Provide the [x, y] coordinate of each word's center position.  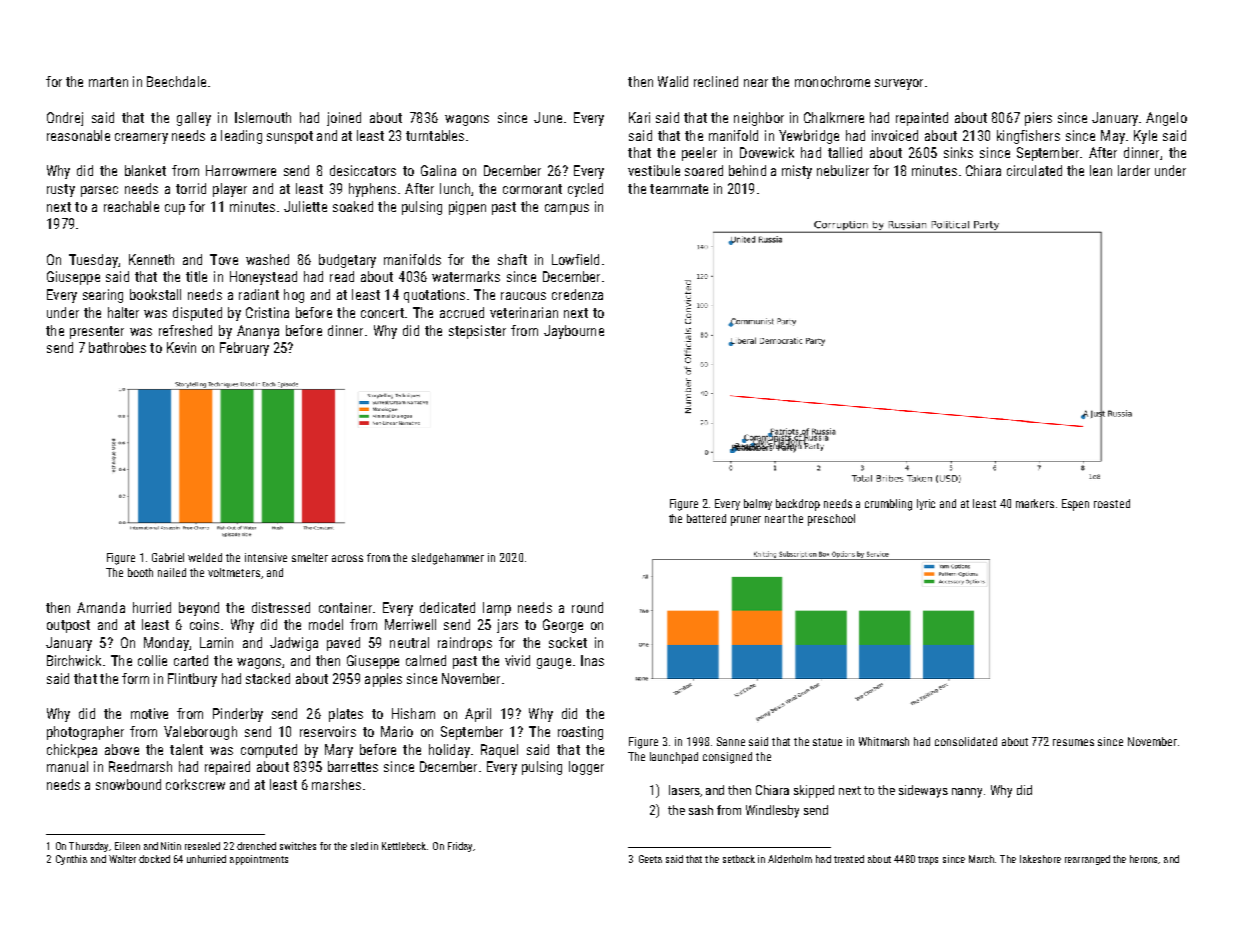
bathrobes [117, 347]
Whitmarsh [884, 741]
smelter [310, 557]
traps [928, 860]
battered [706, 518]
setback [739, 859]
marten [108, 82]
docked [154, 859]
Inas [592, 660]
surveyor [899, 84]
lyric [926, 504]
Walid [673, 81]
